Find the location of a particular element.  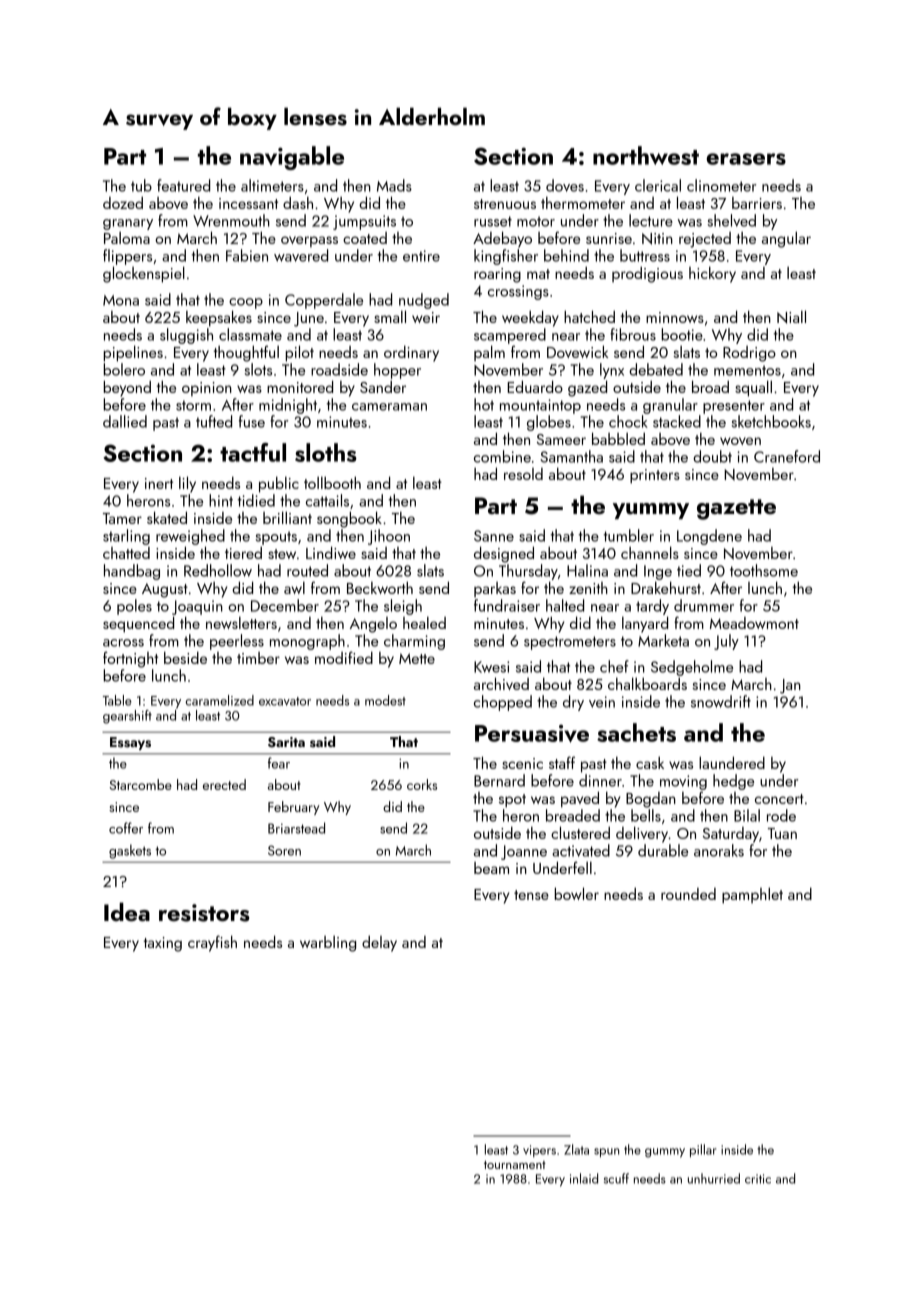

granular is located at coordinates (670, 406).
